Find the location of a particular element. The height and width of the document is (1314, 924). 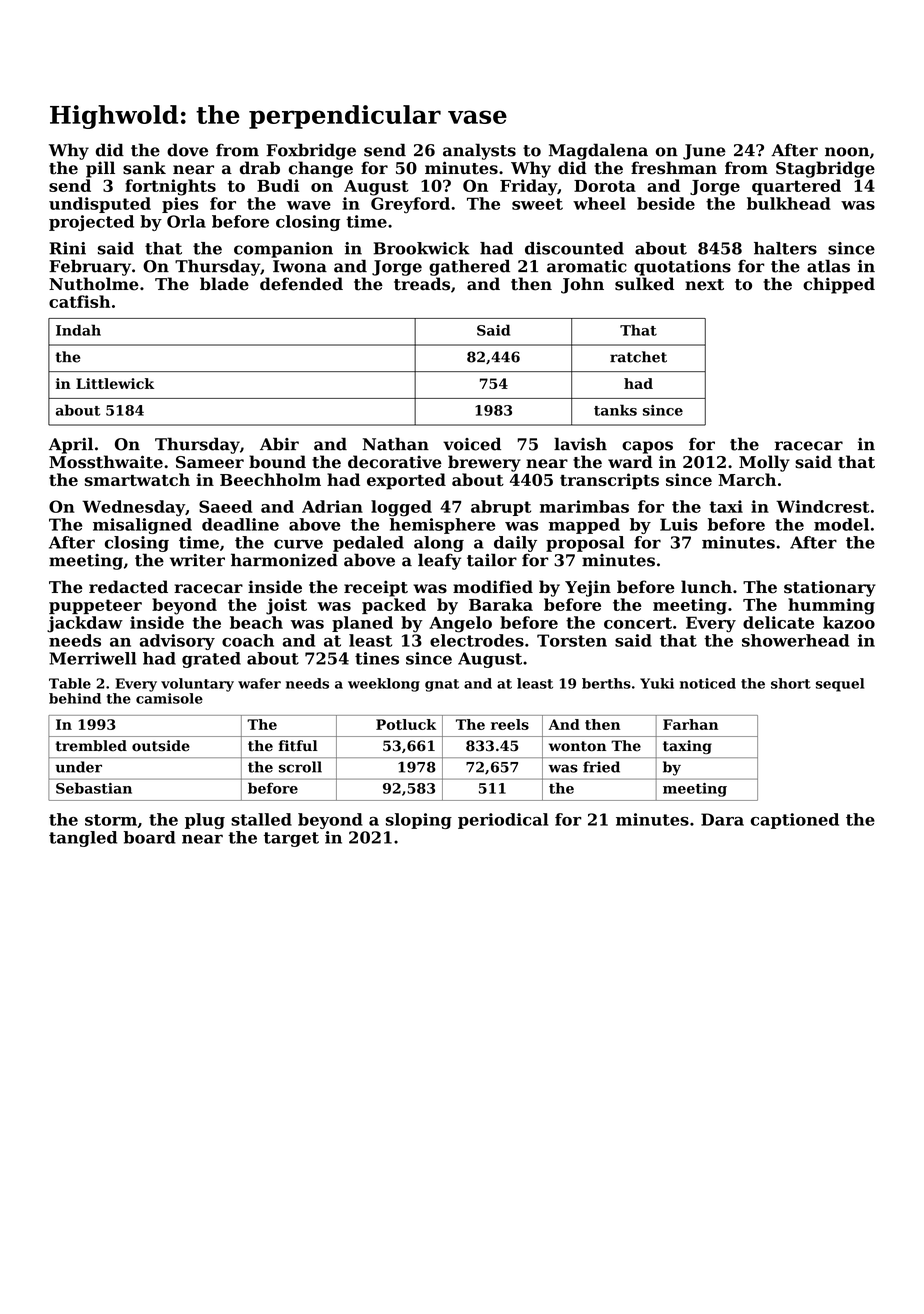

board is located at coordinates (150, 837).
